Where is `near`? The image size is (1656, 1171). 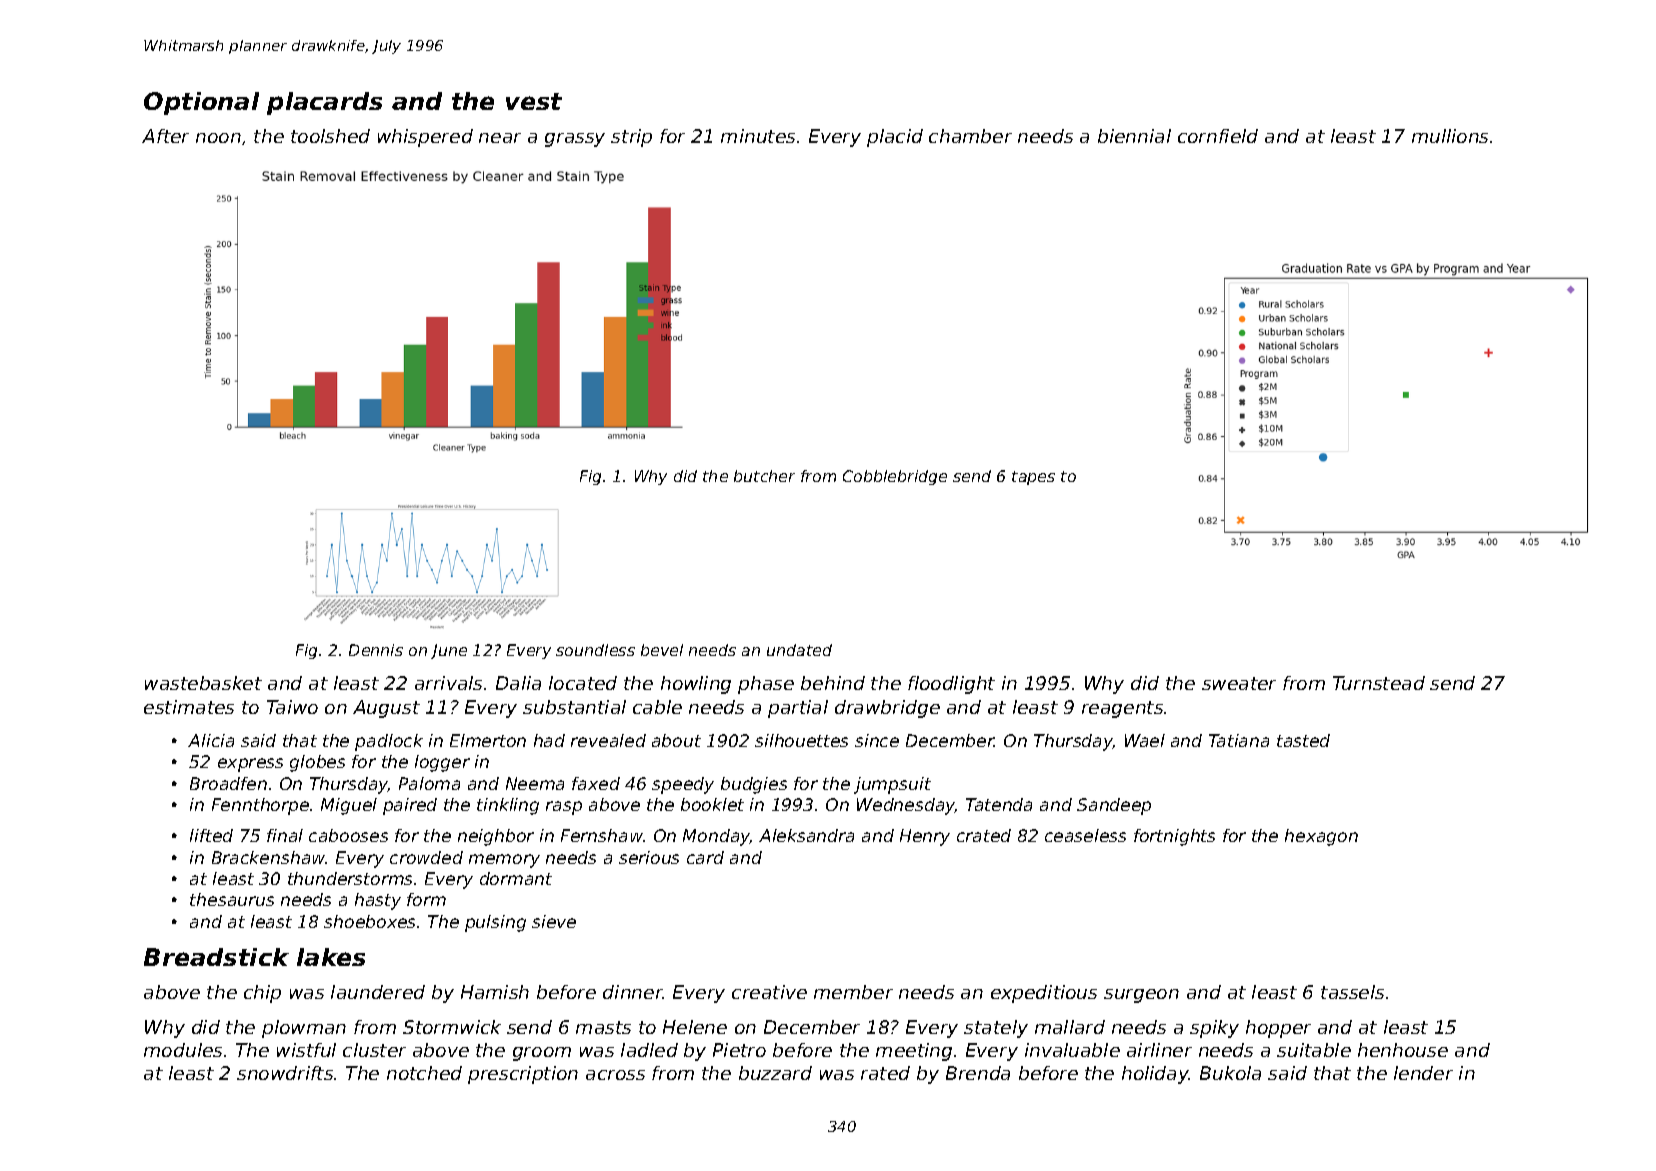
near is located at coordinates (500, 138).
